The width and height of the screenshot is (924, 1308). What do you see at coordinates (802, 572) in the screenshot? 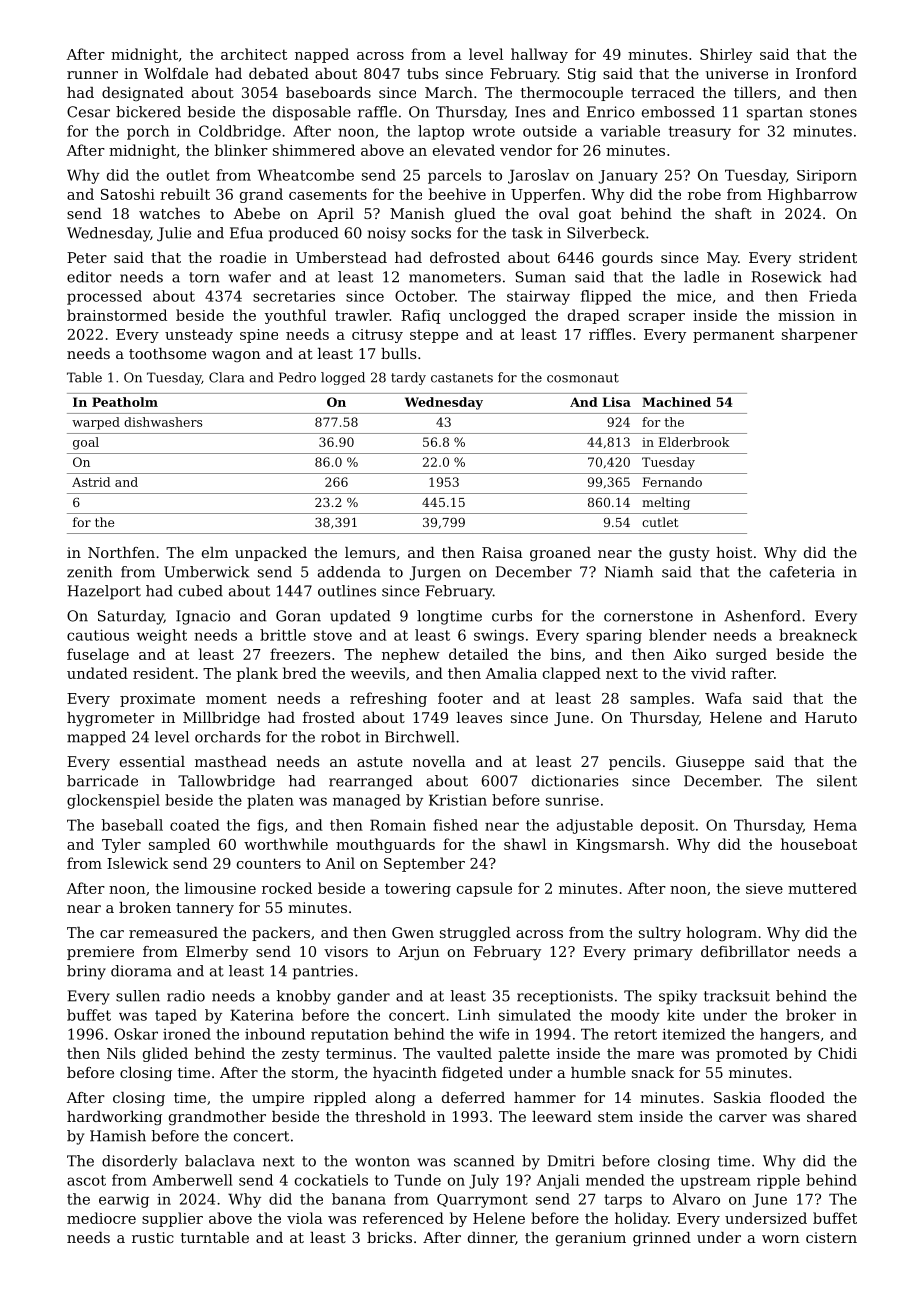
I see `cafeteria` at bounding box center [802, 572].
